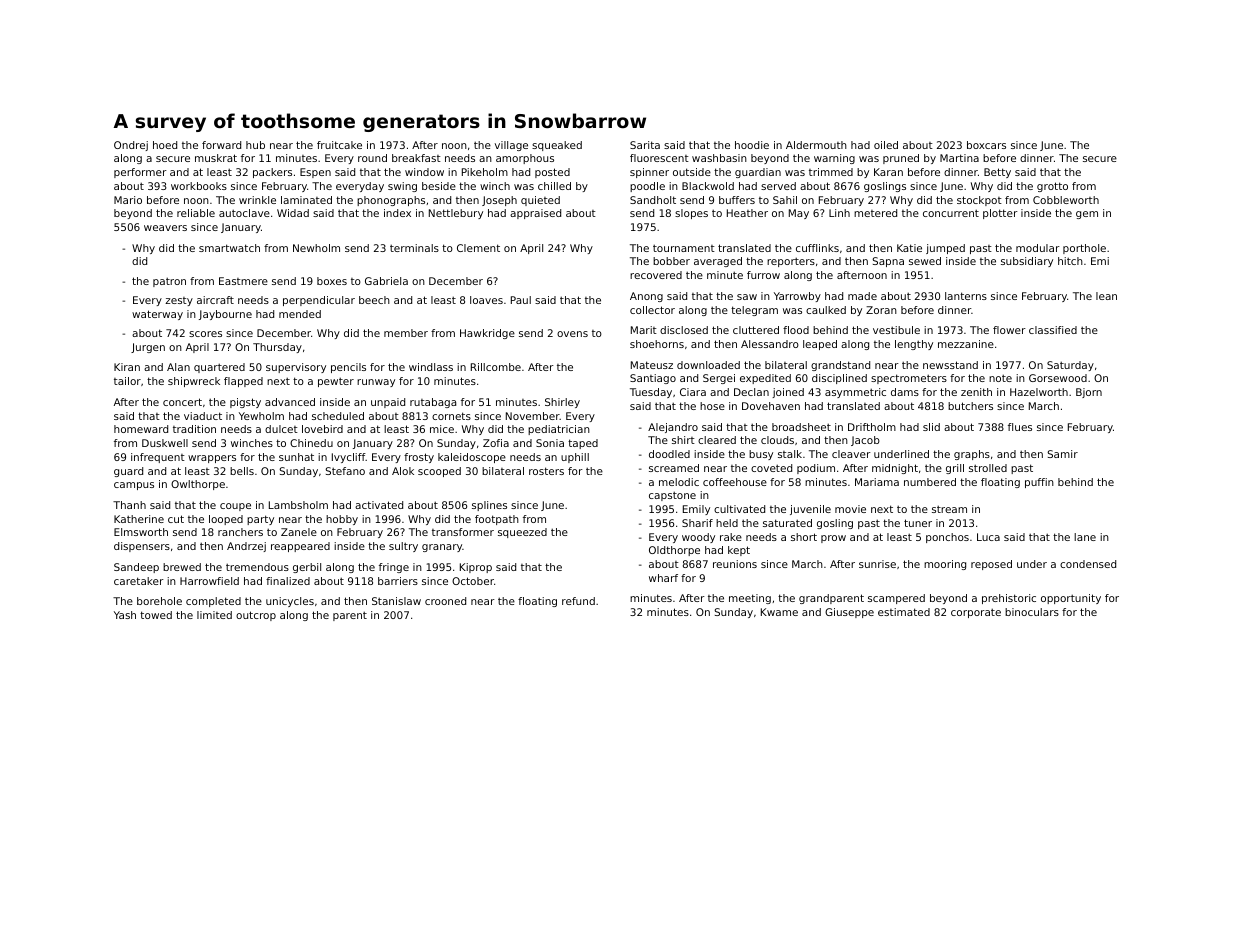 Image resolution: width=1233 pixels, height=952 pixels. Describe the element at coordinates (255, 145) in the page. I see `hub` at that location.
